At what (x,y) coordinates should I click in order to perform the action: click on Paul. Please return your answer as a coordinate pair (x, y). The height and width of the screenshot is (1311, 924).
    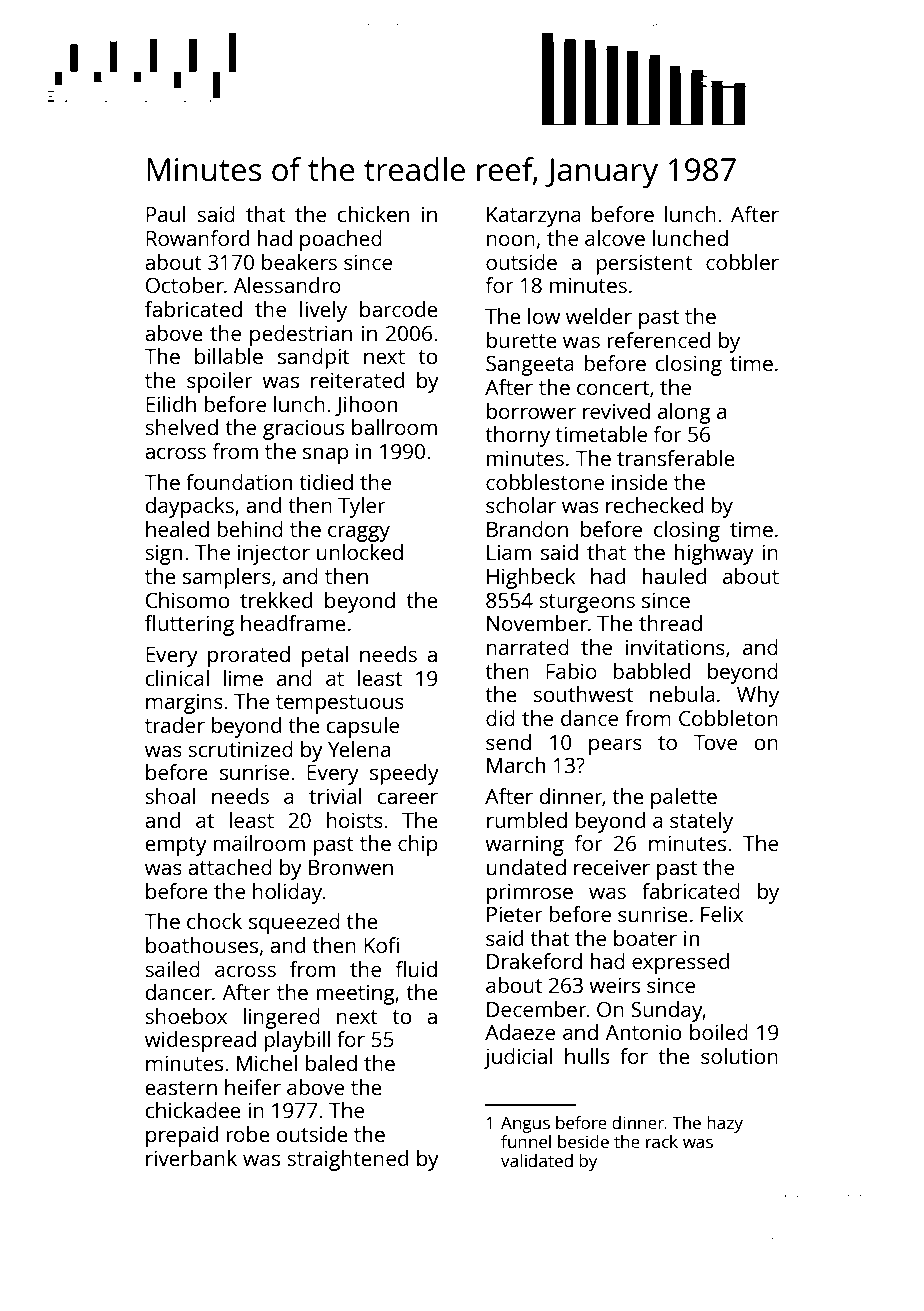
    Looking at the image, I should click on (166, 214).
